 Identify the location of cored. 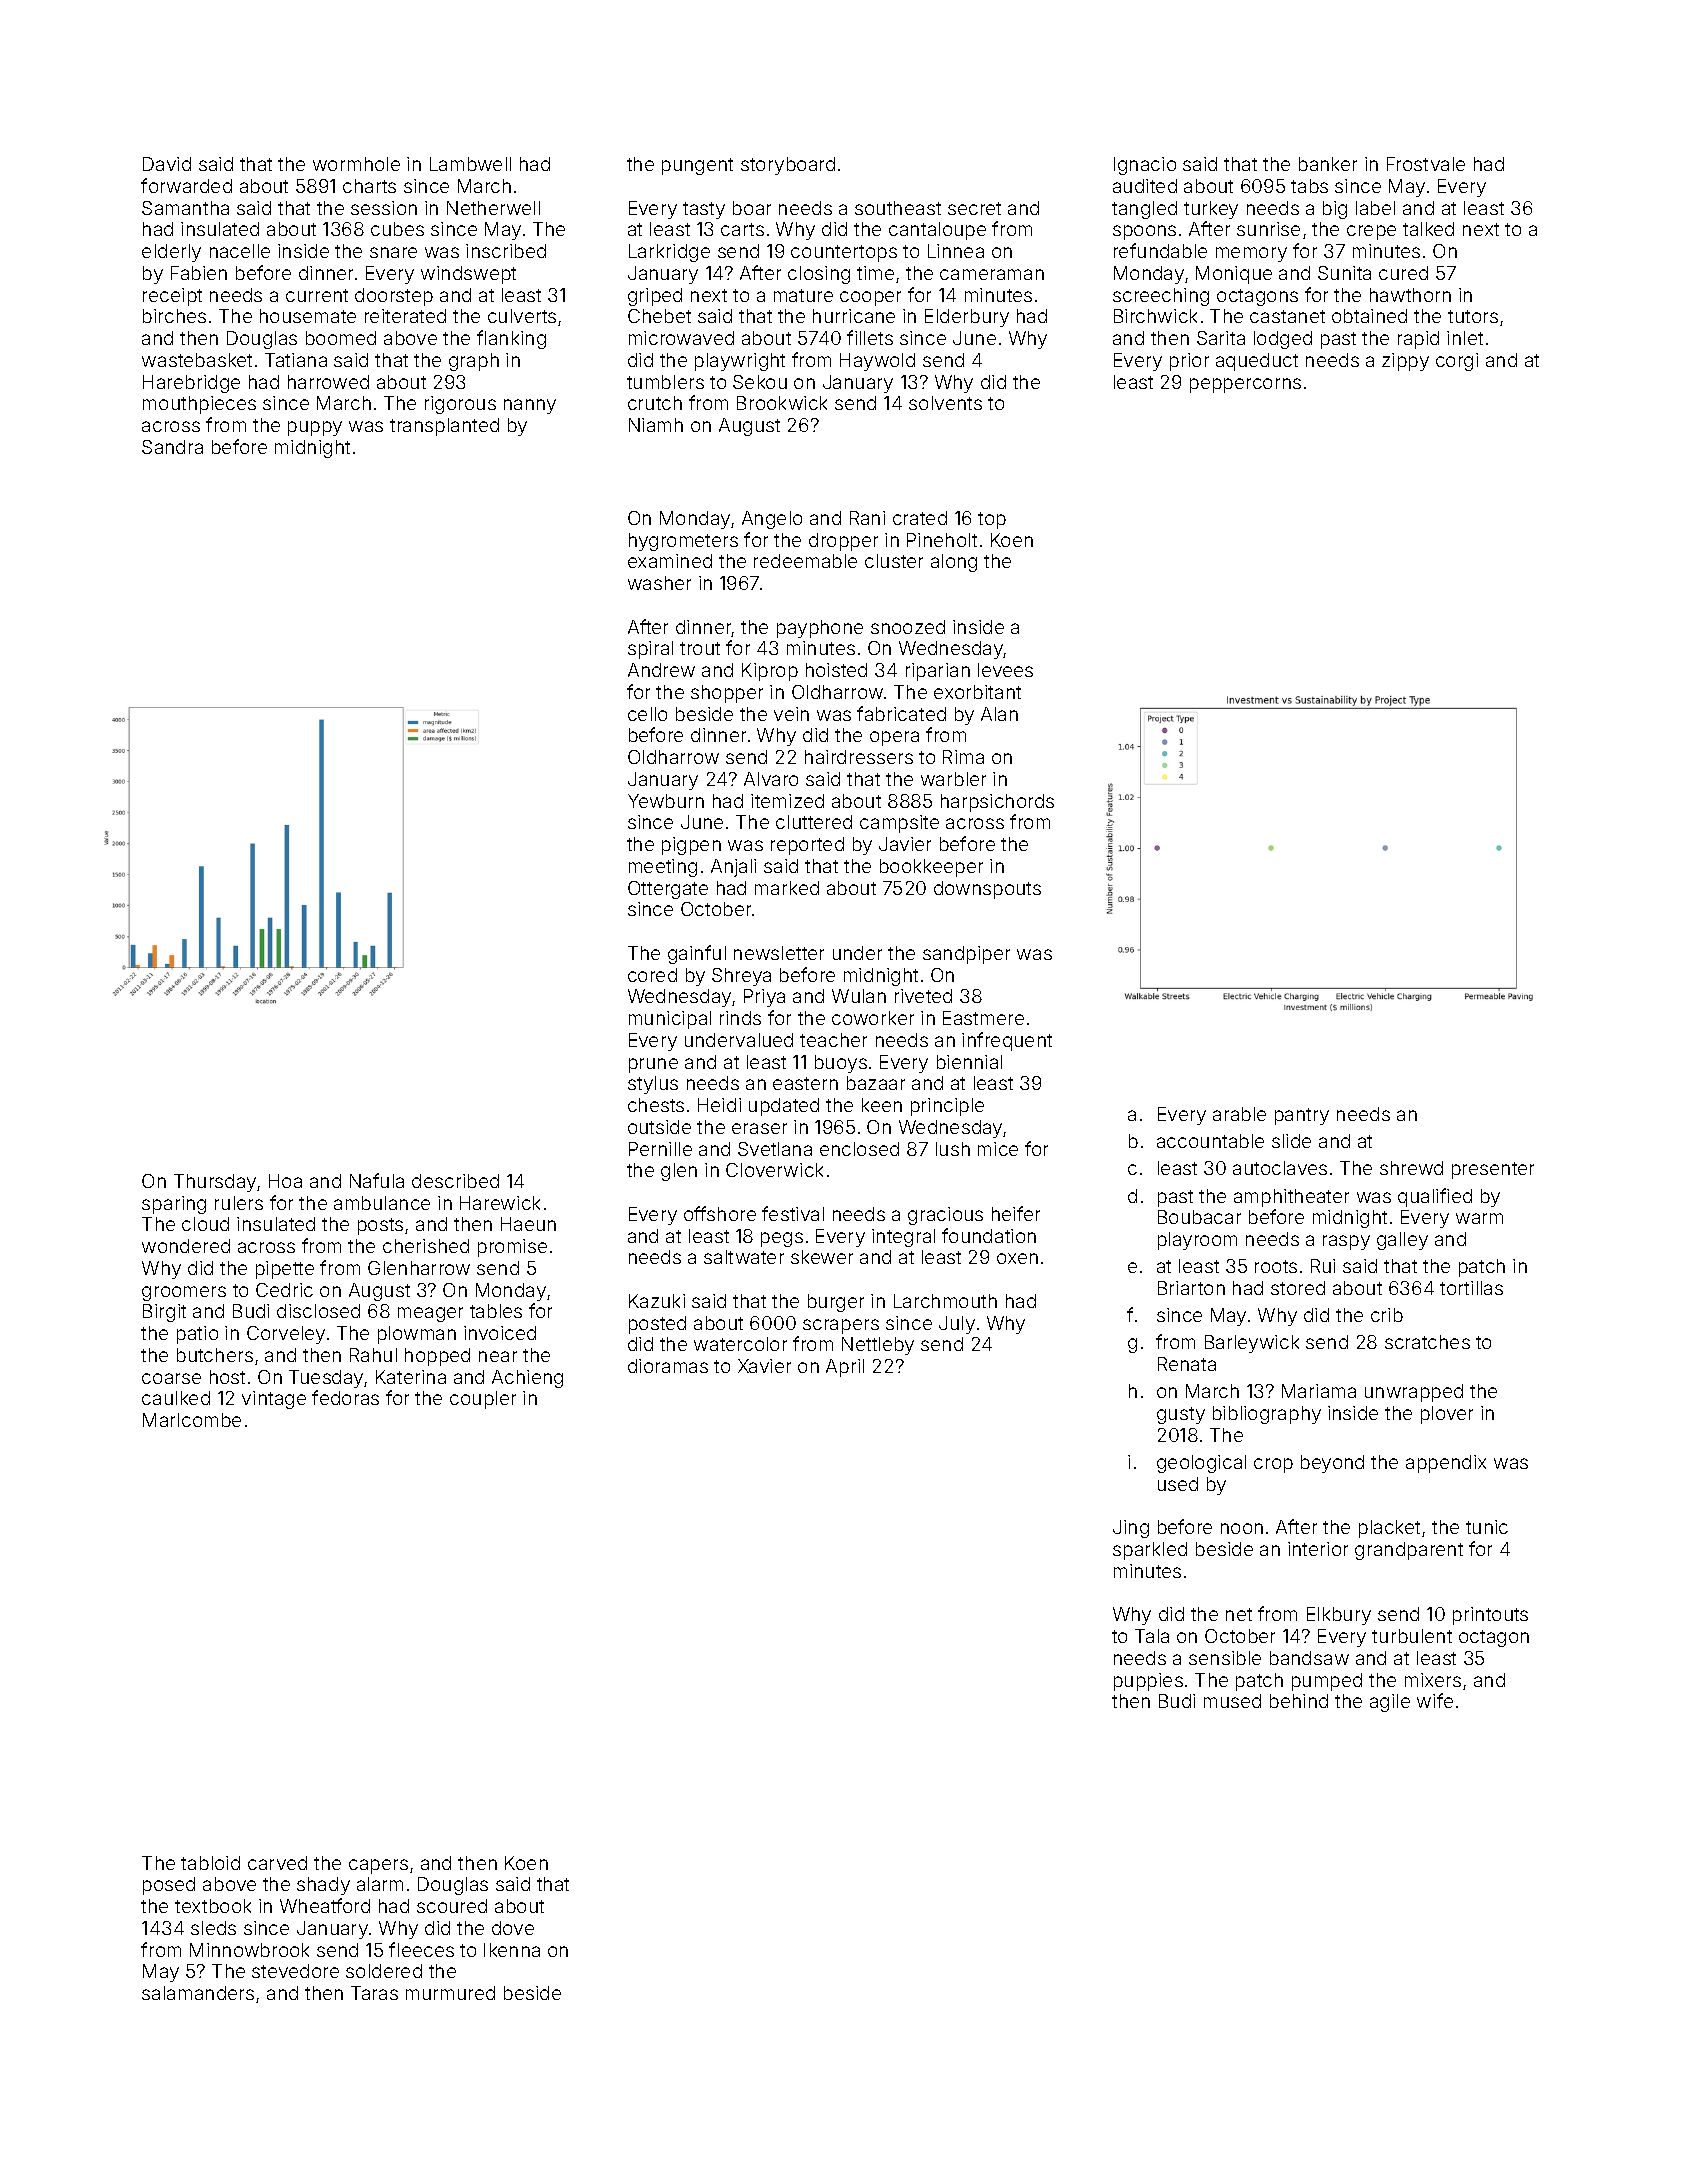
(652, 975).
